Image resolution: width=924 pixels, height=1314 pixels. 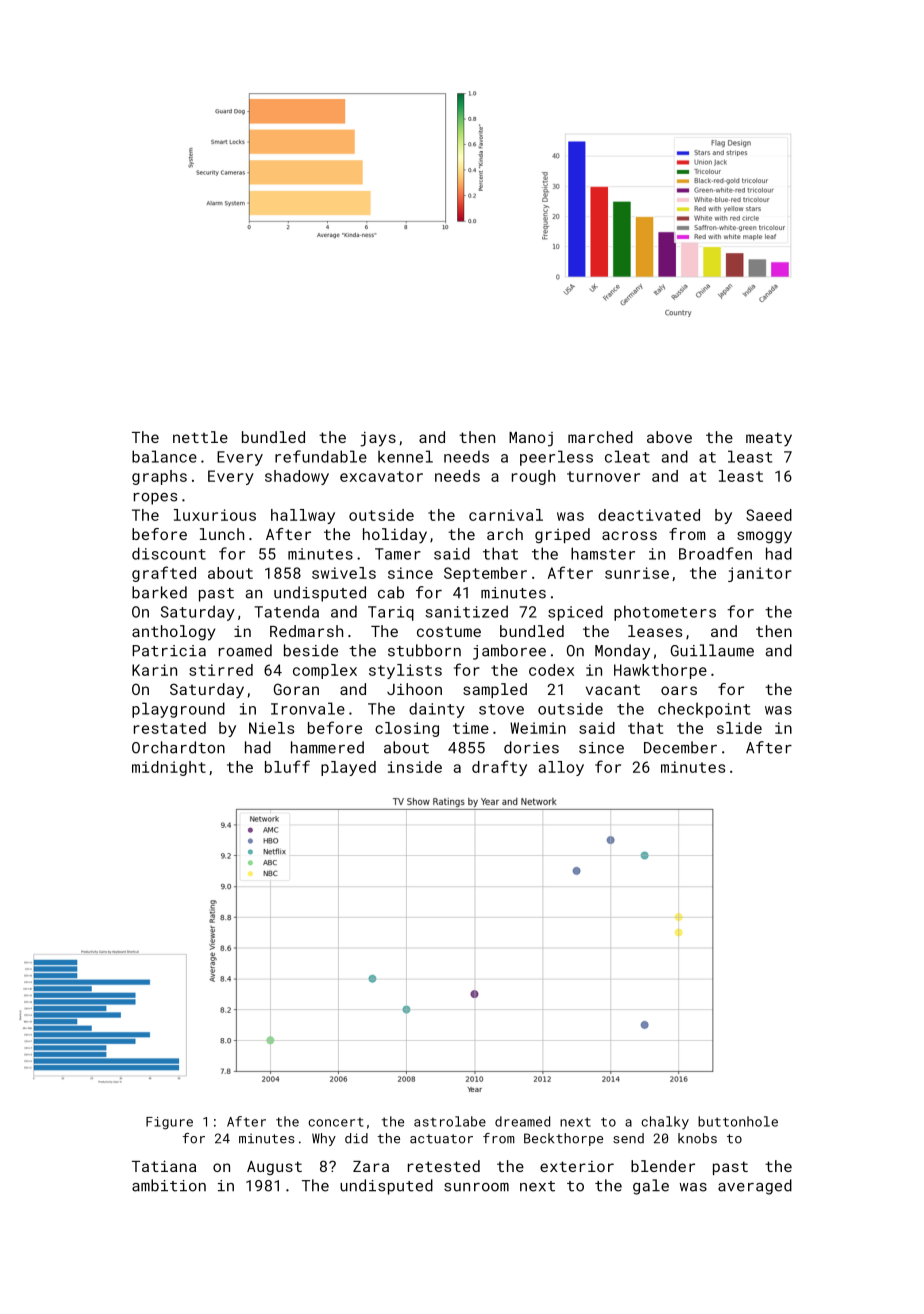 What do you see at coordinates (155, 499) in the screenshot?
I see `ropes` at bounding box center [155, 499].
